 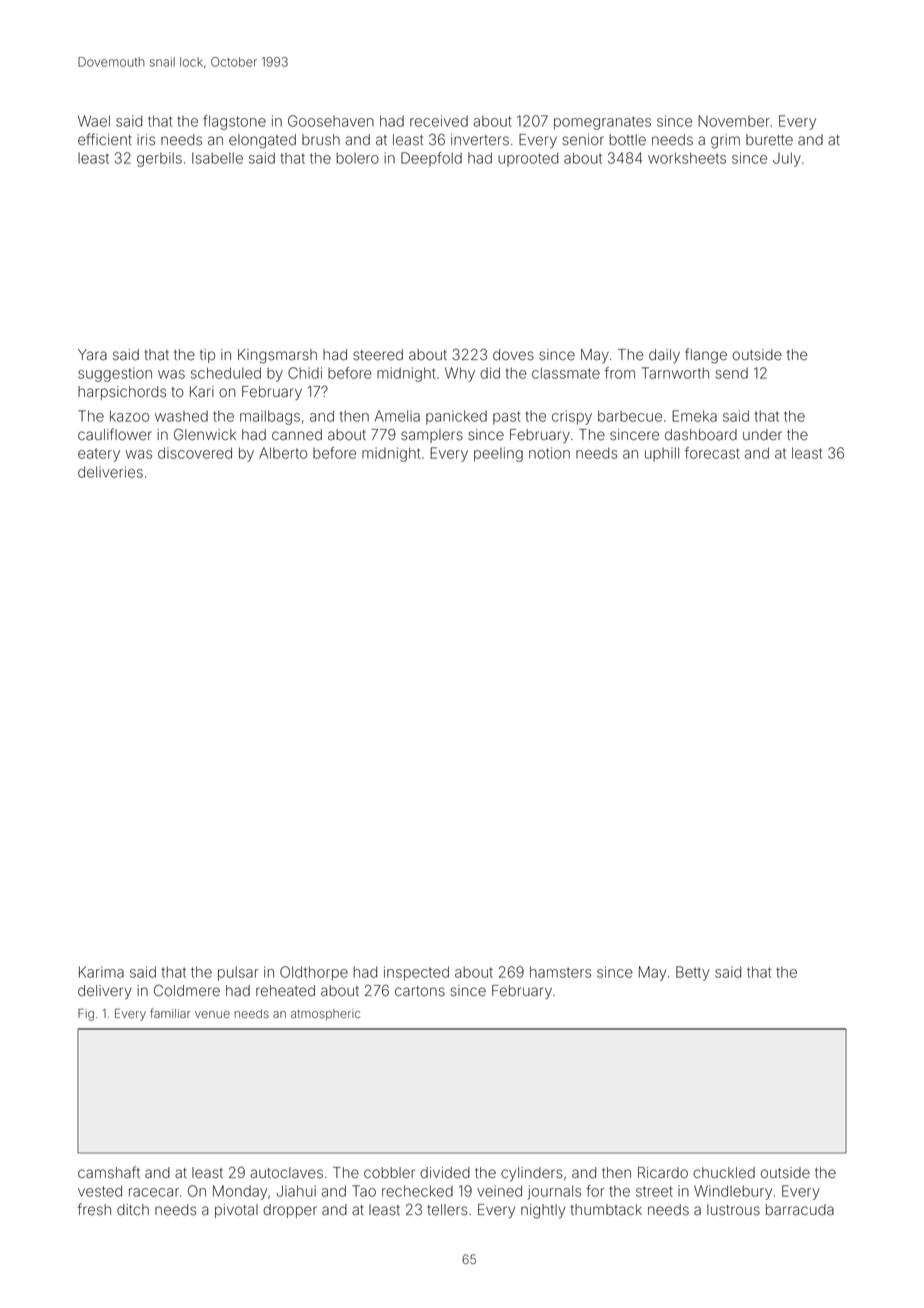 What do you see at coordinates (226, 373) in the page?
I see `scheduled` at bounding box center [226, 373].
